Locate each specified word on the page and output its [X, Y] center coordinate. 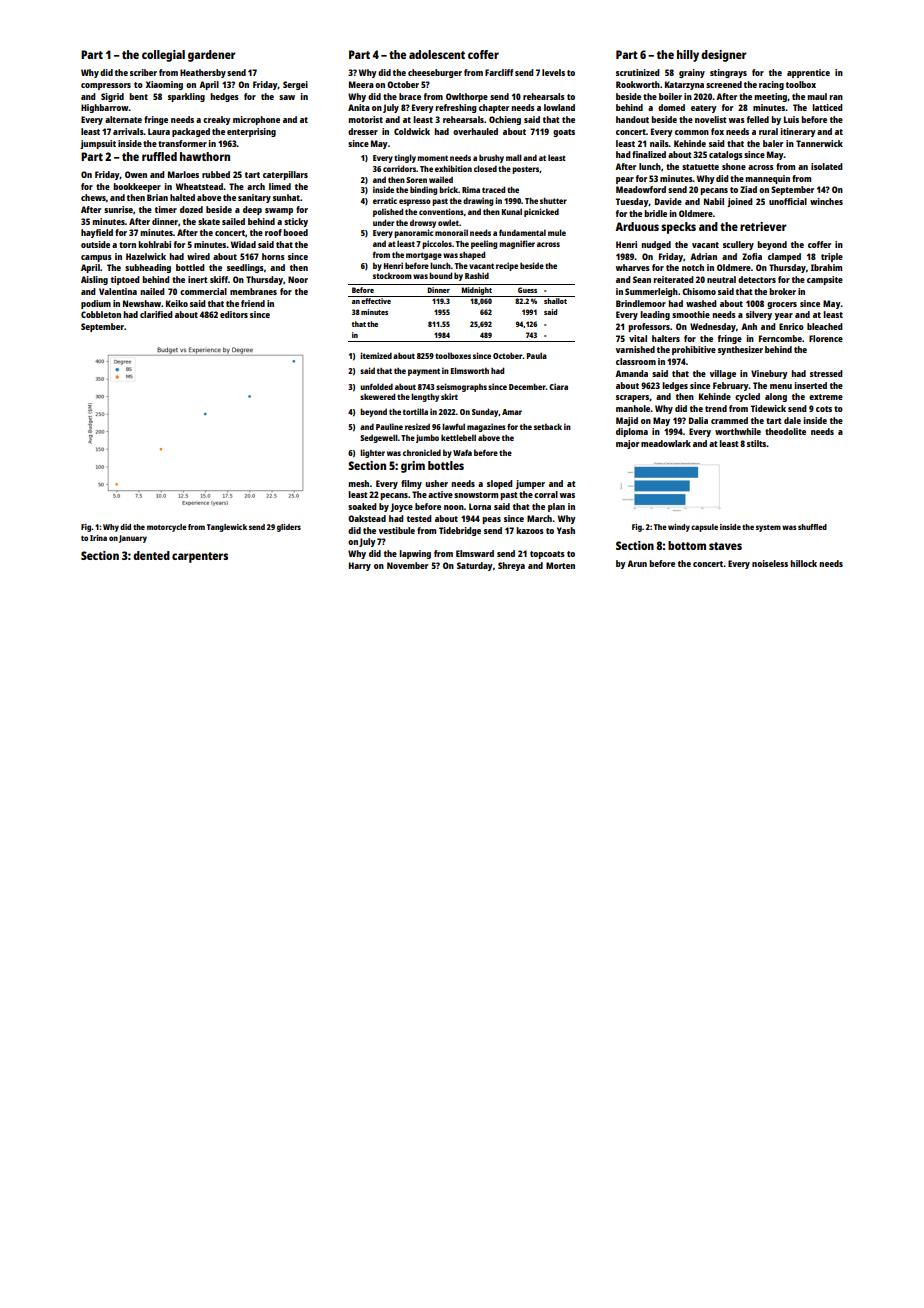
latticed [827, 107]
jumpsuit [98, 144]
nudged [656, 245]
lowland [559, 107]
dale [792, 420]
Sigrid [112, 97]
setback [548, 426]
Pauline [389, 426]
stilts [757, 443]
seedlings [245, 268]
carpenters [200, 557]
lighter [372, 453]
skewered [377, 396]
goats [564, 133]
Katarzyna [684, 85]
